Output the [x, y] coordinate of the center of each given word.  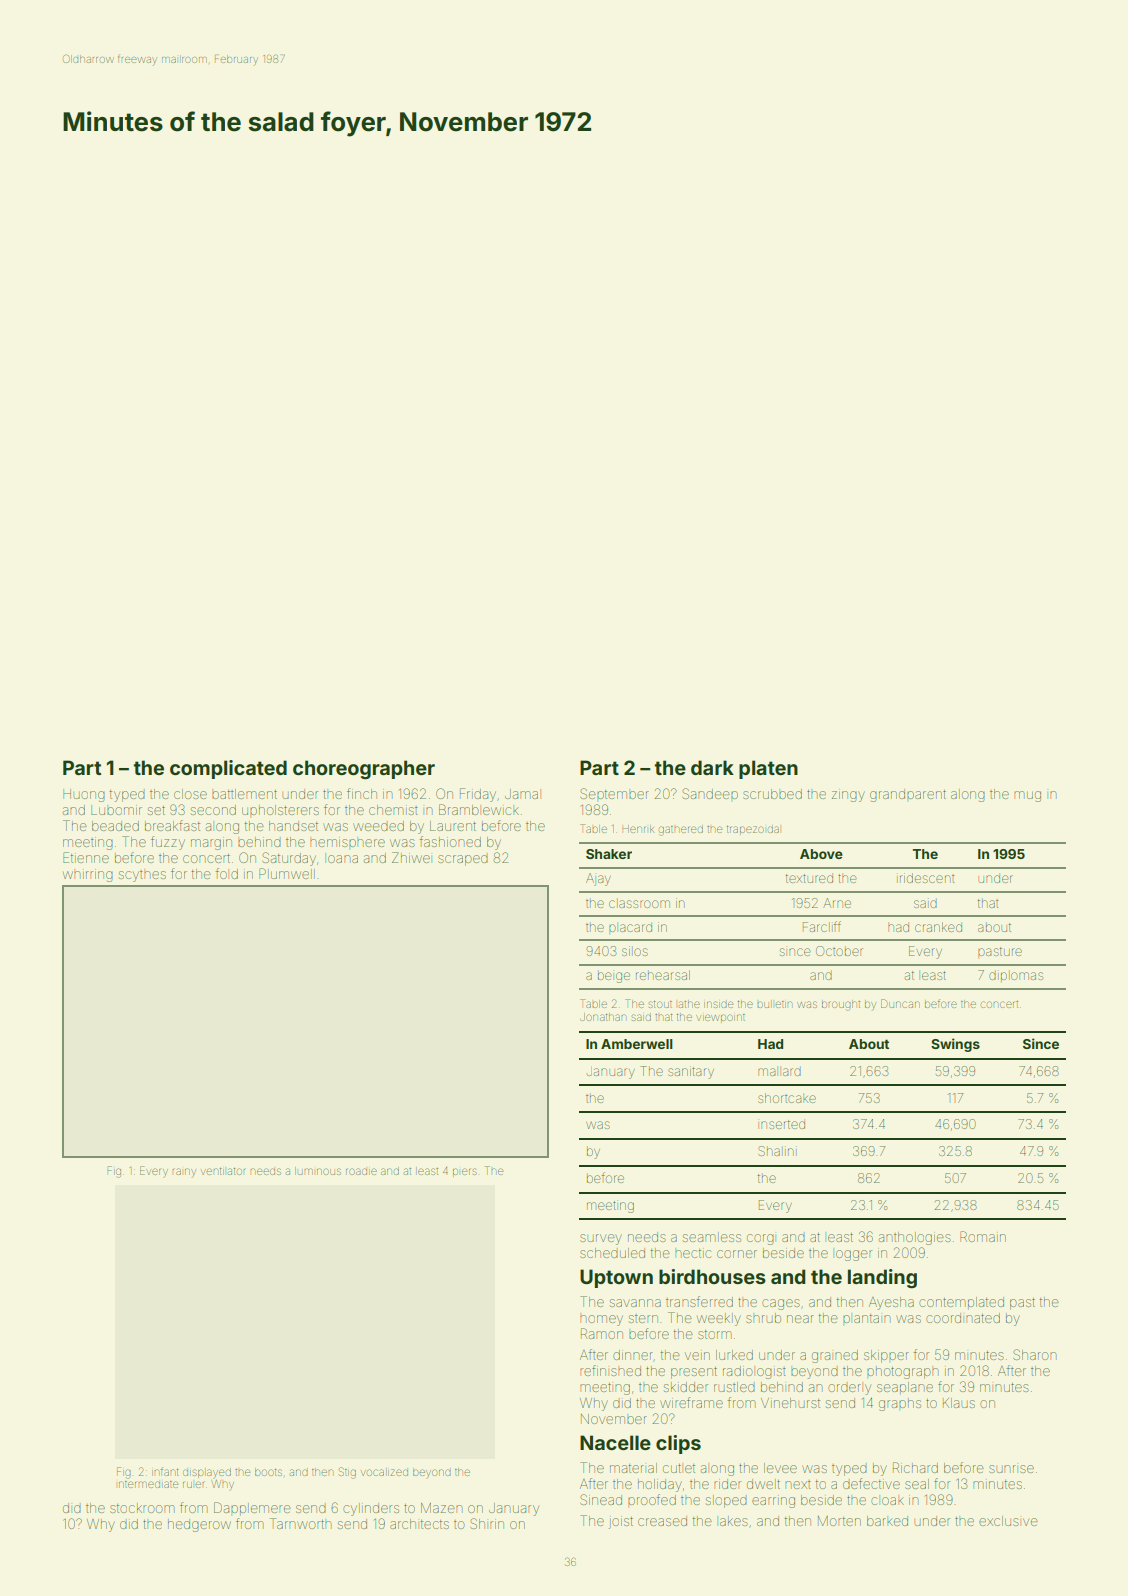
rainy [184, 1172]
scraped [463, 860]
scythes [142, 876]
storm [714, 1334]
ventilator [223, 1171]
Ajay [598, 879]
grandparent [908, 795]
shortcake [787, 1098]
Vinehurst [790, 1403]
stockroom [142, 1508]
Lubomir [116, 810]
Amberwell [637, 1044]
